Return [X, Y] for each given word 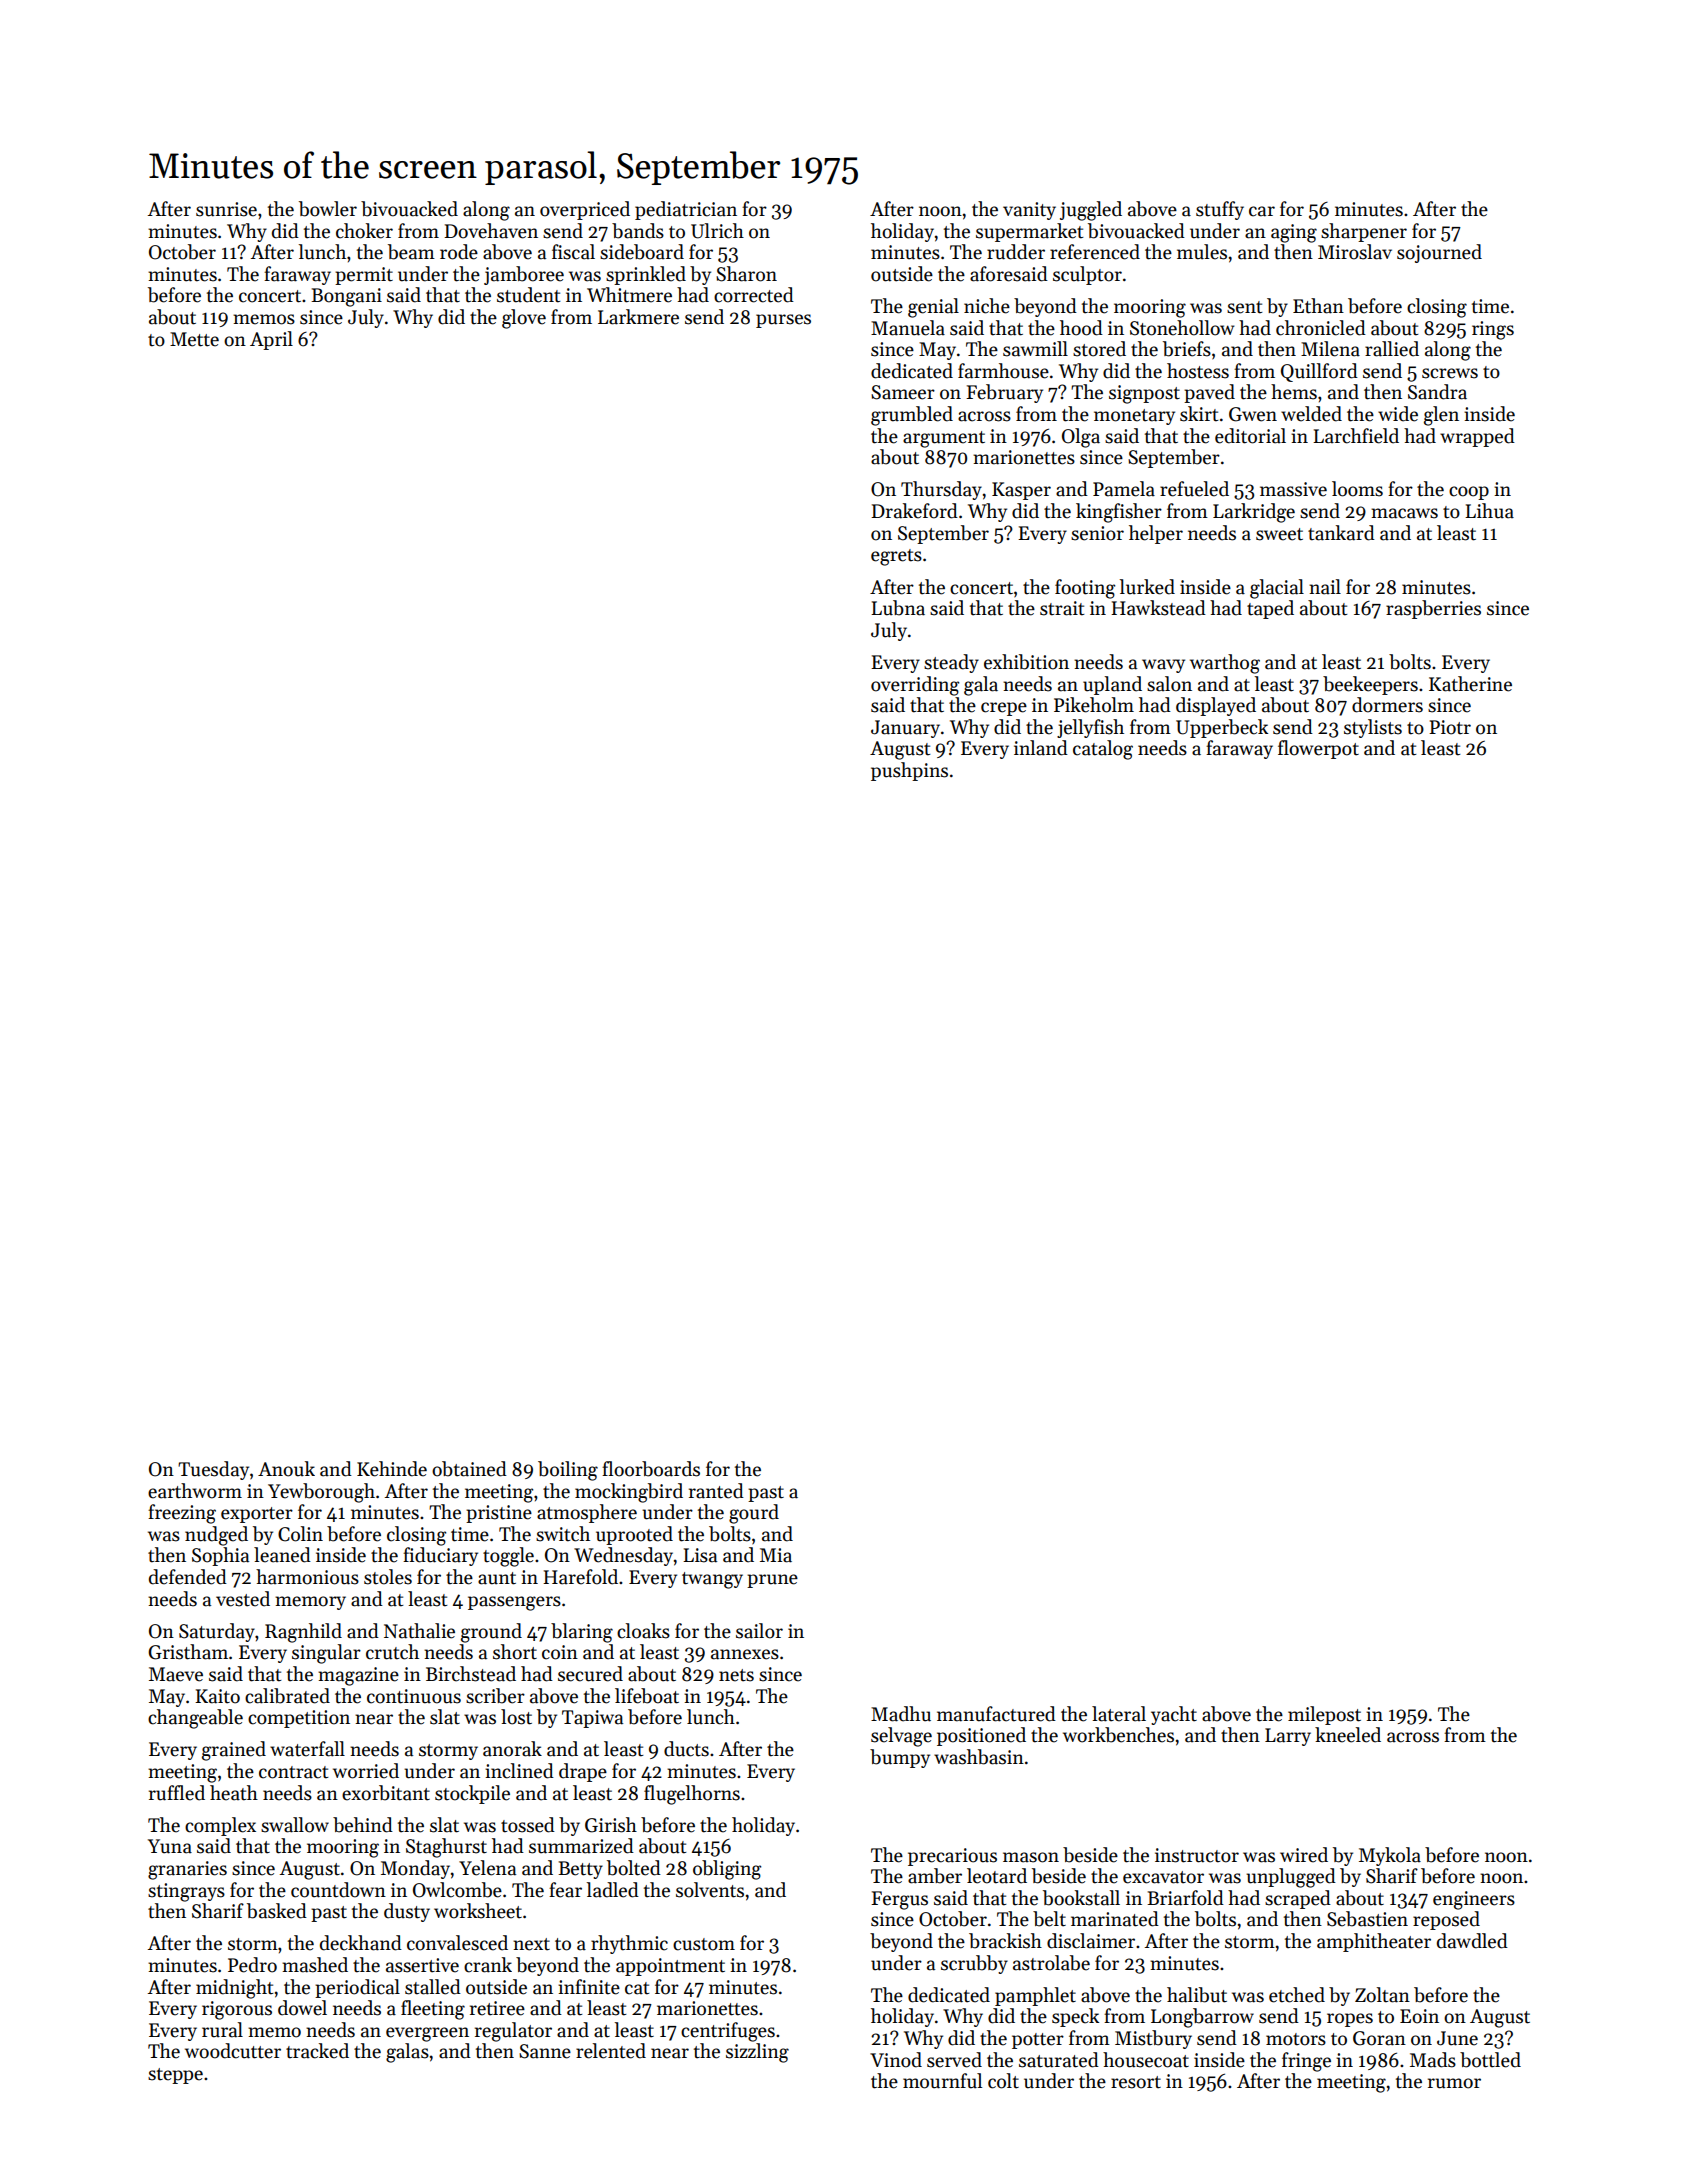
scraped [1298, 1899]
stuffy [1220, 210]
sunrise [226, 209]
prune [772, 1581]
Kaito [217, 1696]
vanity [1029, 211]
